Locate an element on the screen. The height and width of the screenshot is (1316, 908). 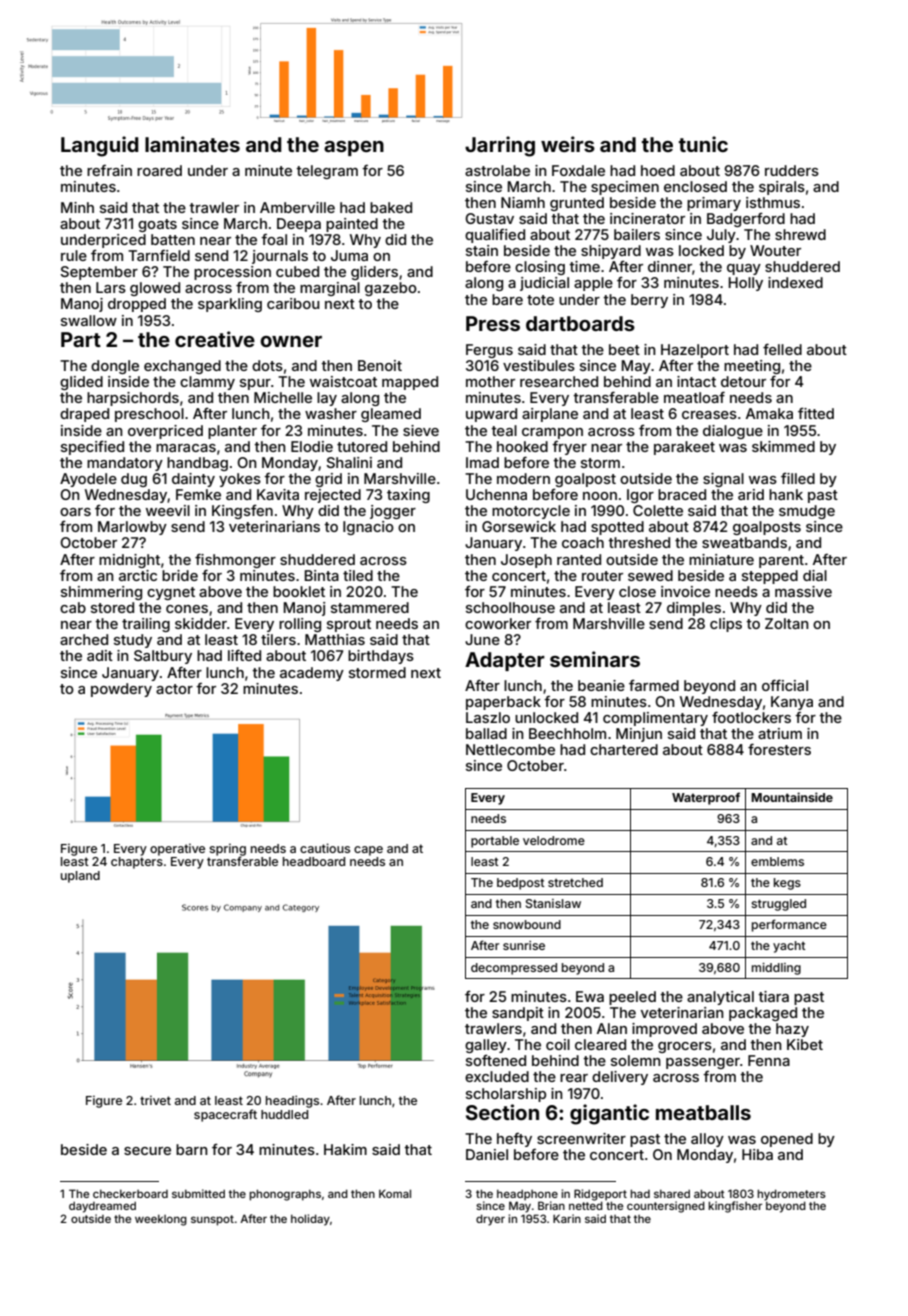
trailing is located at coordinates (146, 625).
